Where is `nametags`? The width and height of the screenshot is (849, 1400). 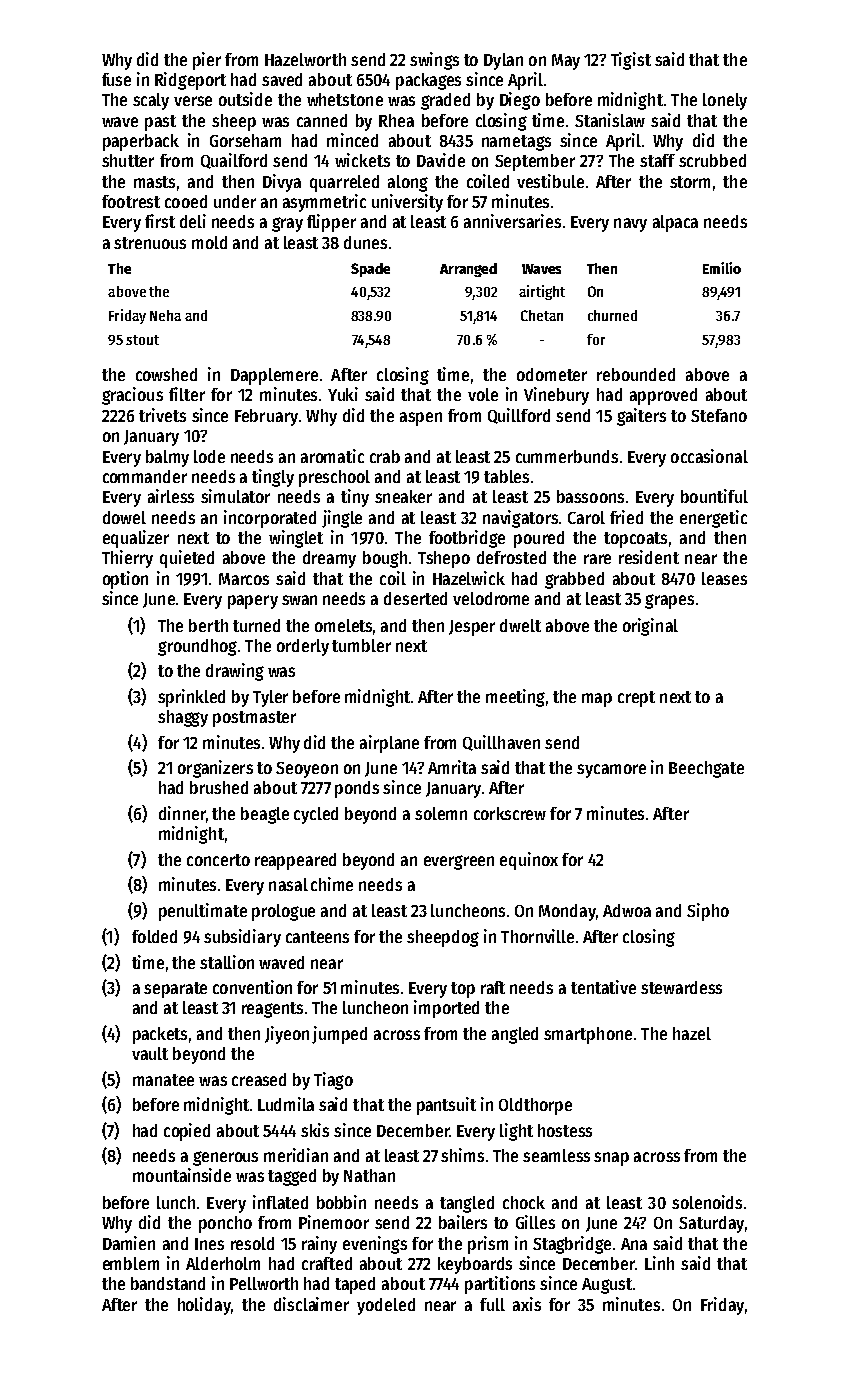
nametags is located at coordinates (516, 143).
